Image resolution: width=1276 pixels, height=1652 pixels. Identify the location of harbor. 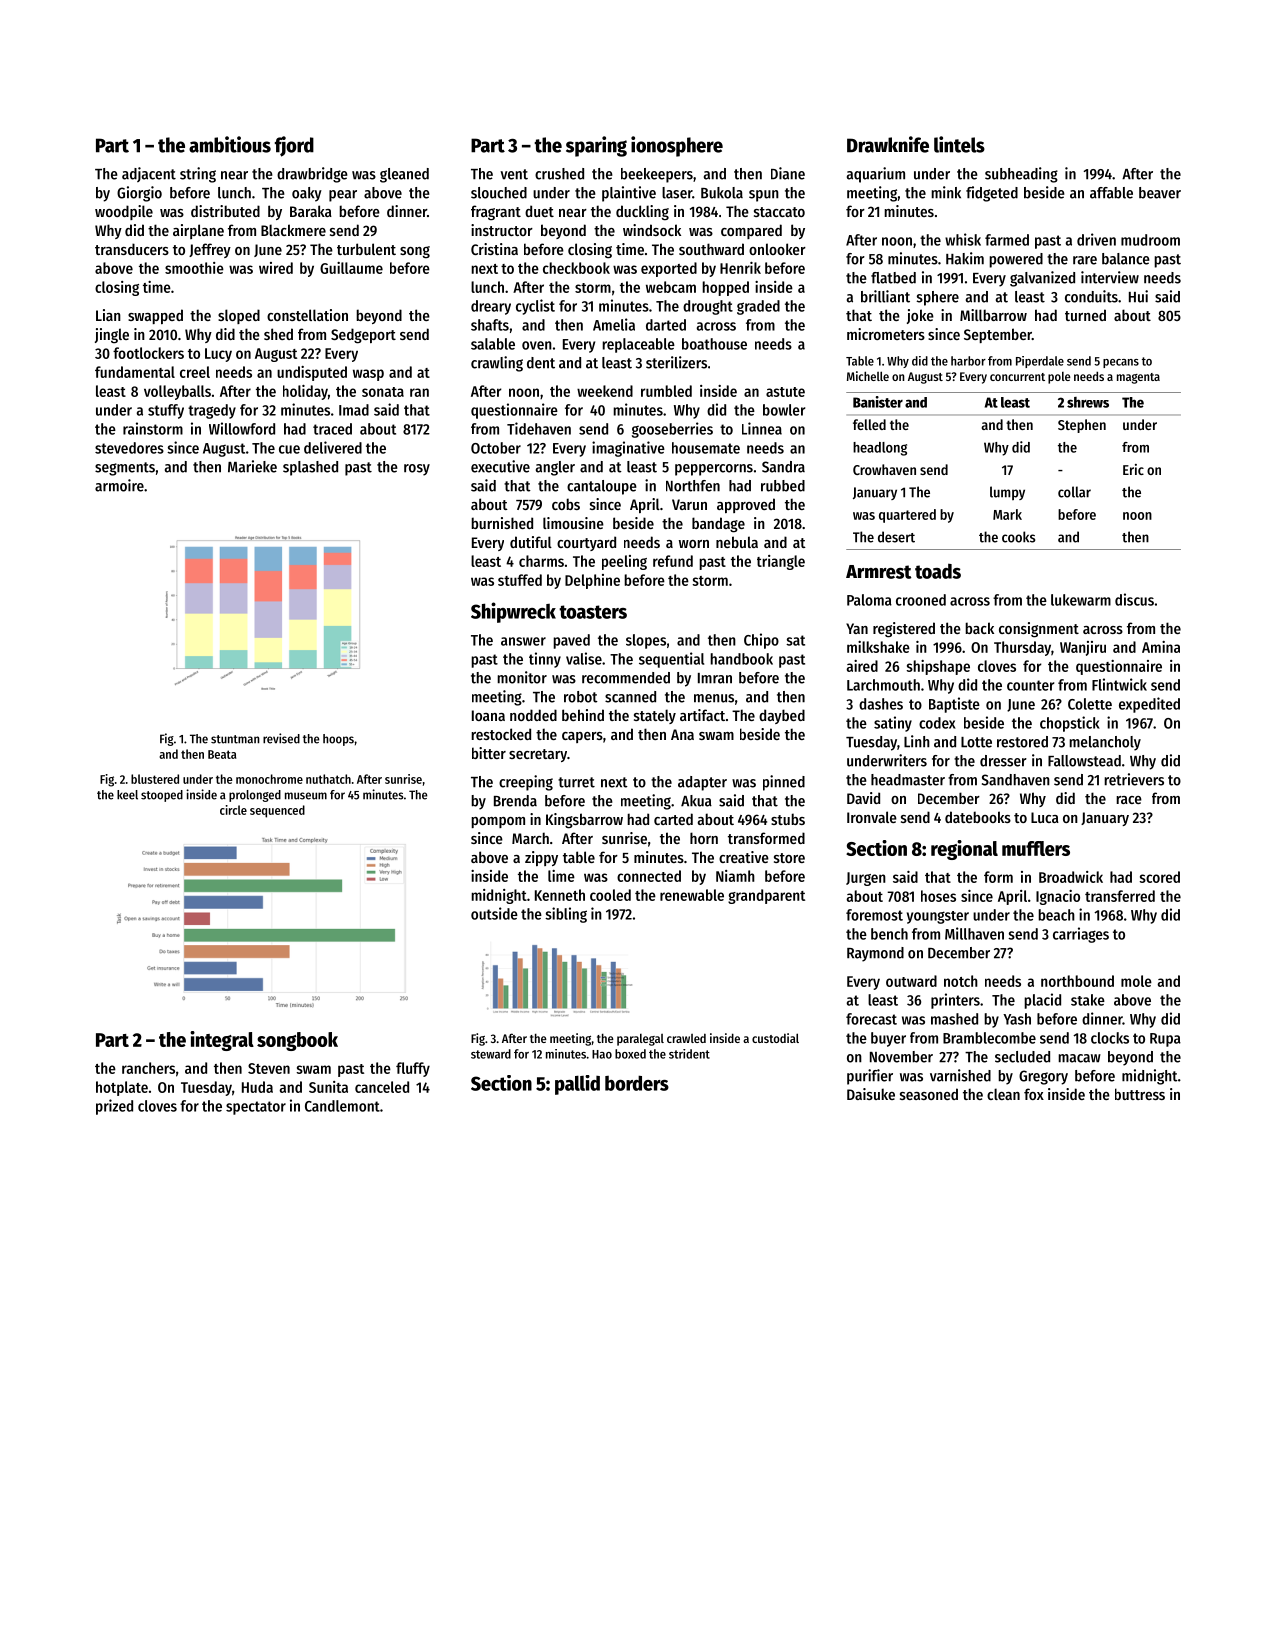
(968, 361).
